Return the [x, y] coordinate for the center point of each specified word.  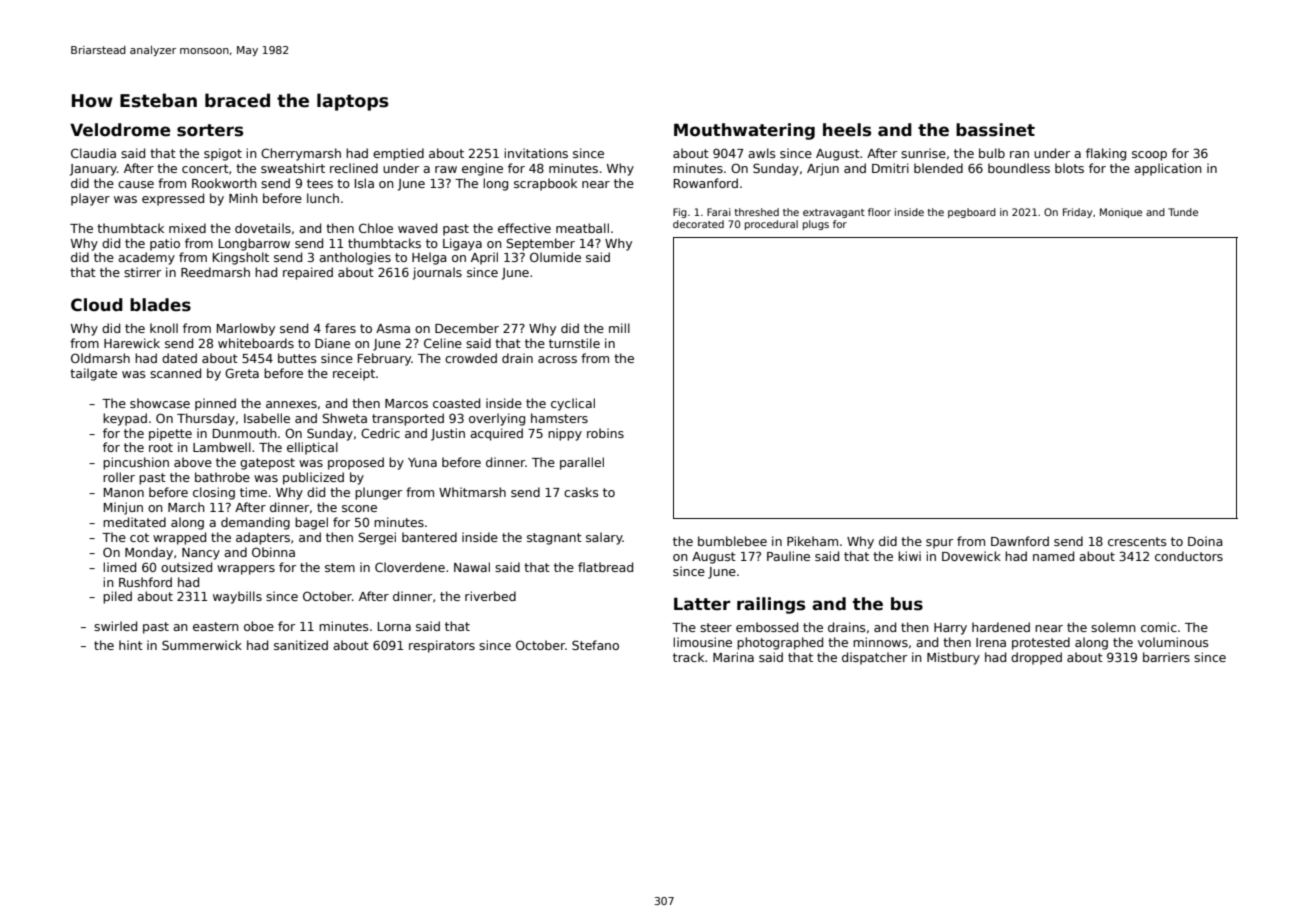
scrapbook [545, 184]
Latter [702, 604]
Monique [1121, 213]
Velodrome [120, 130]
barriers [1166, 657]
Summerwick [202, 645]
